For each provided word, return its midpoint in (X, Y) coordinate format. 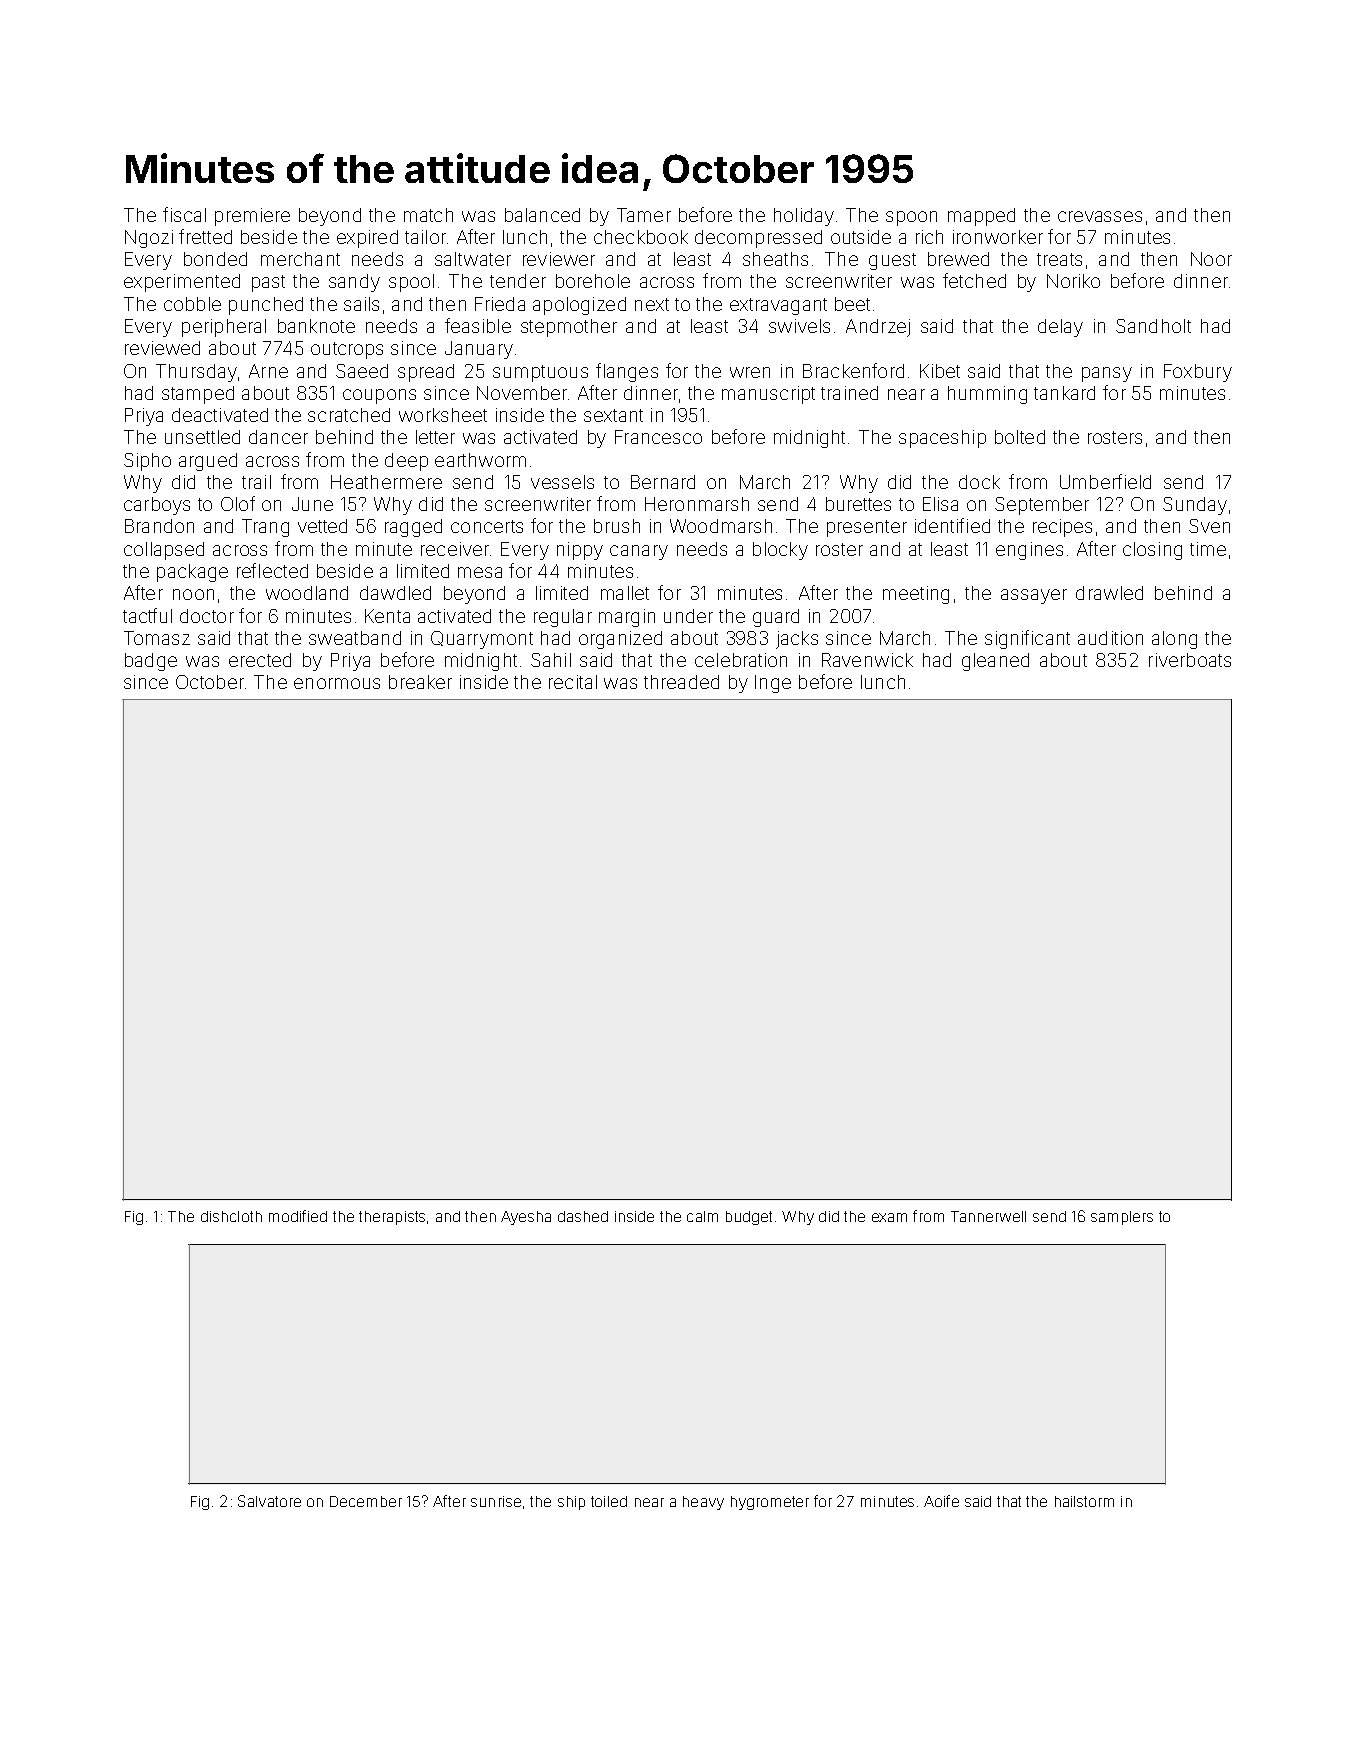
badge (151, 662)
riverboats (1190, 660)
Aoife (941, 1501)
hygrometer (770, 1503)
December (366, 1501)
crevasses (1100, 216)
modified (298, 1216)
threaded (681, 682)
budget (749, 1218)
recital (573, 682)
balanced (542, 215)
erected (260, 660)
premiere (252, 217)
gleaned (995, 662)
